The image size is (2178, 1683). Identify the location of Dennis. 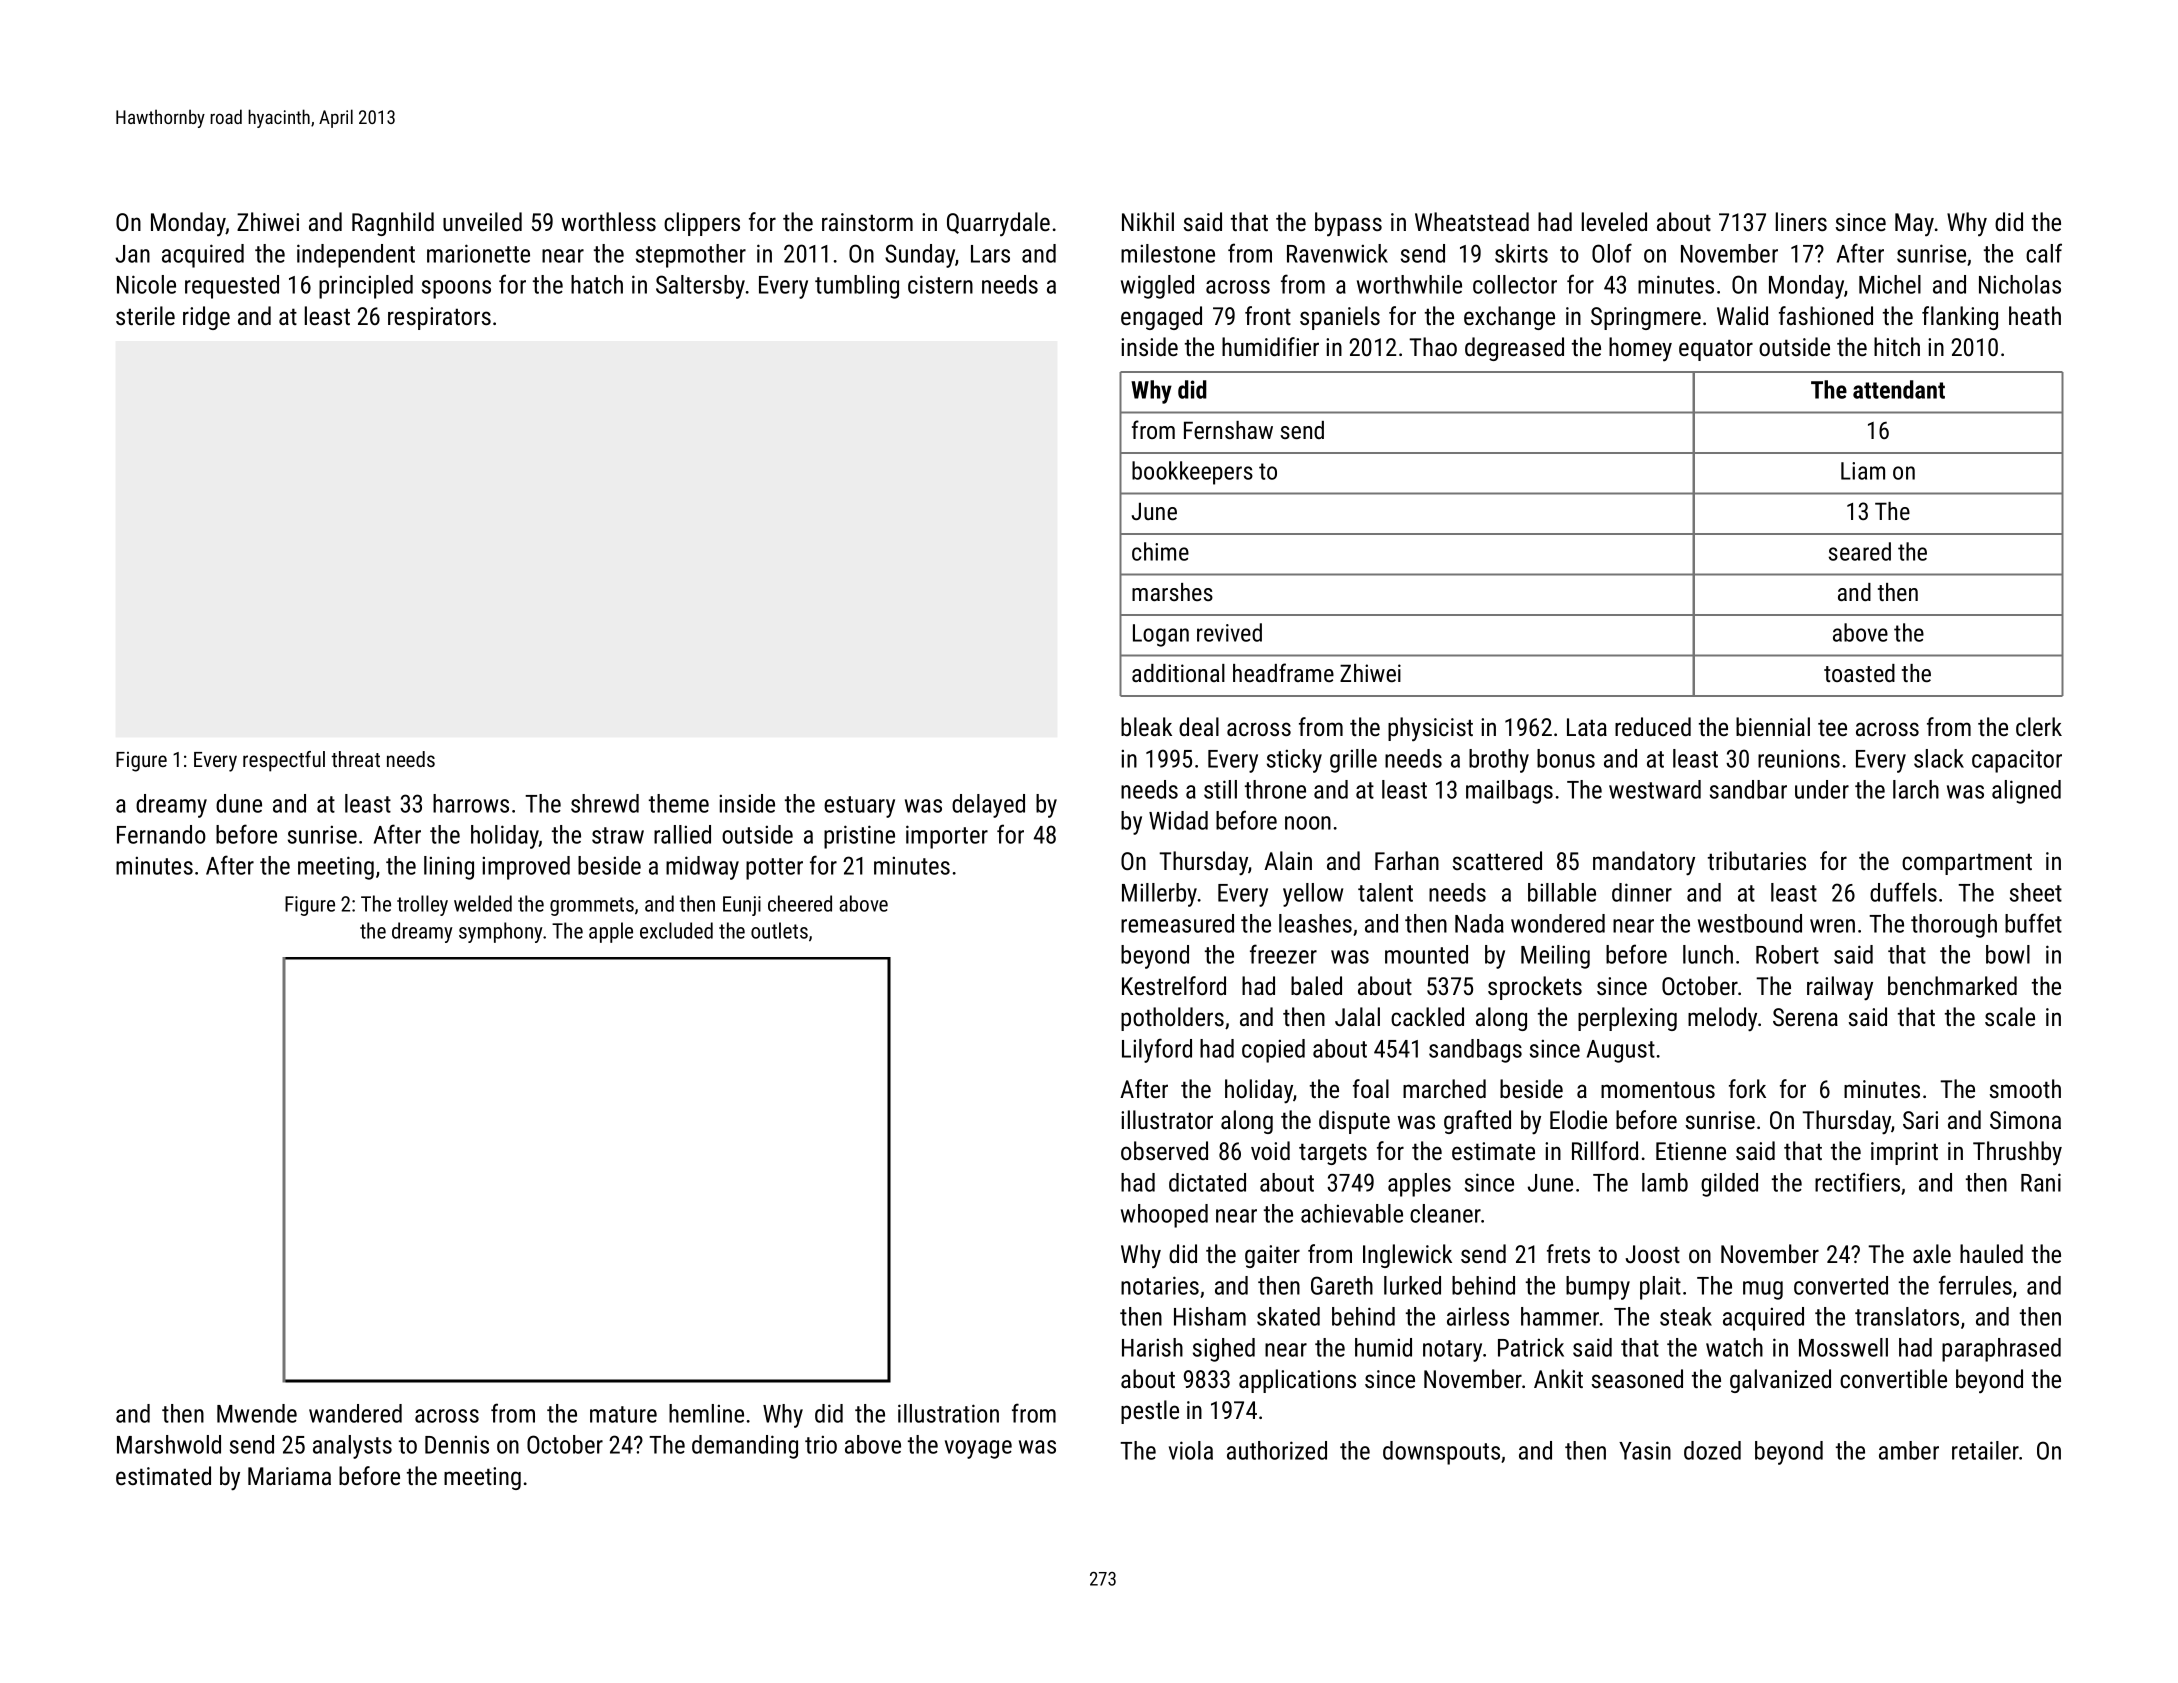
(457, 1444).
